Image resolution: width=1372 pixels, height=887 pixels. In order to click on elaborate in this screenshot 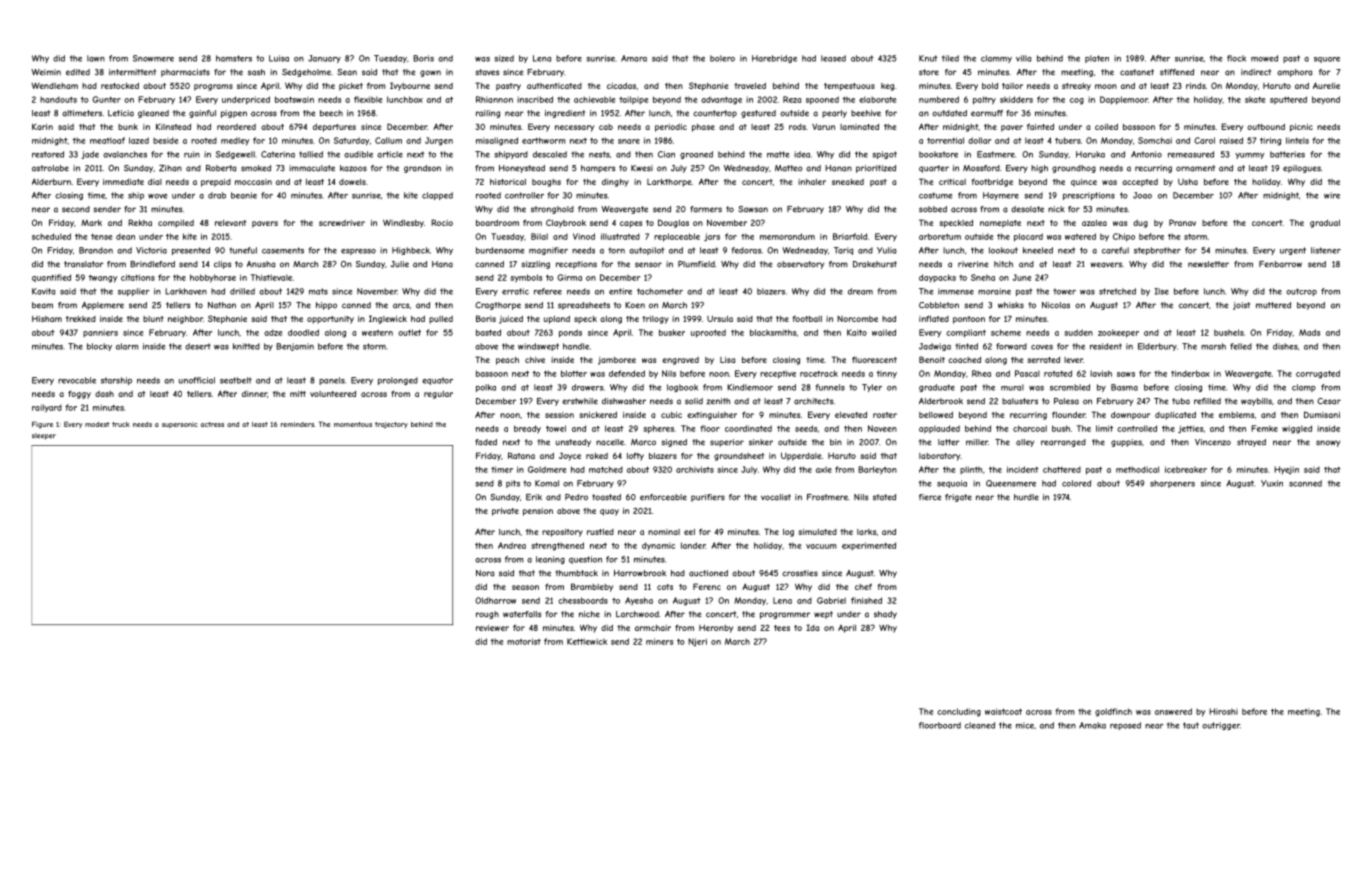, I will do `click(877, 99)`.
